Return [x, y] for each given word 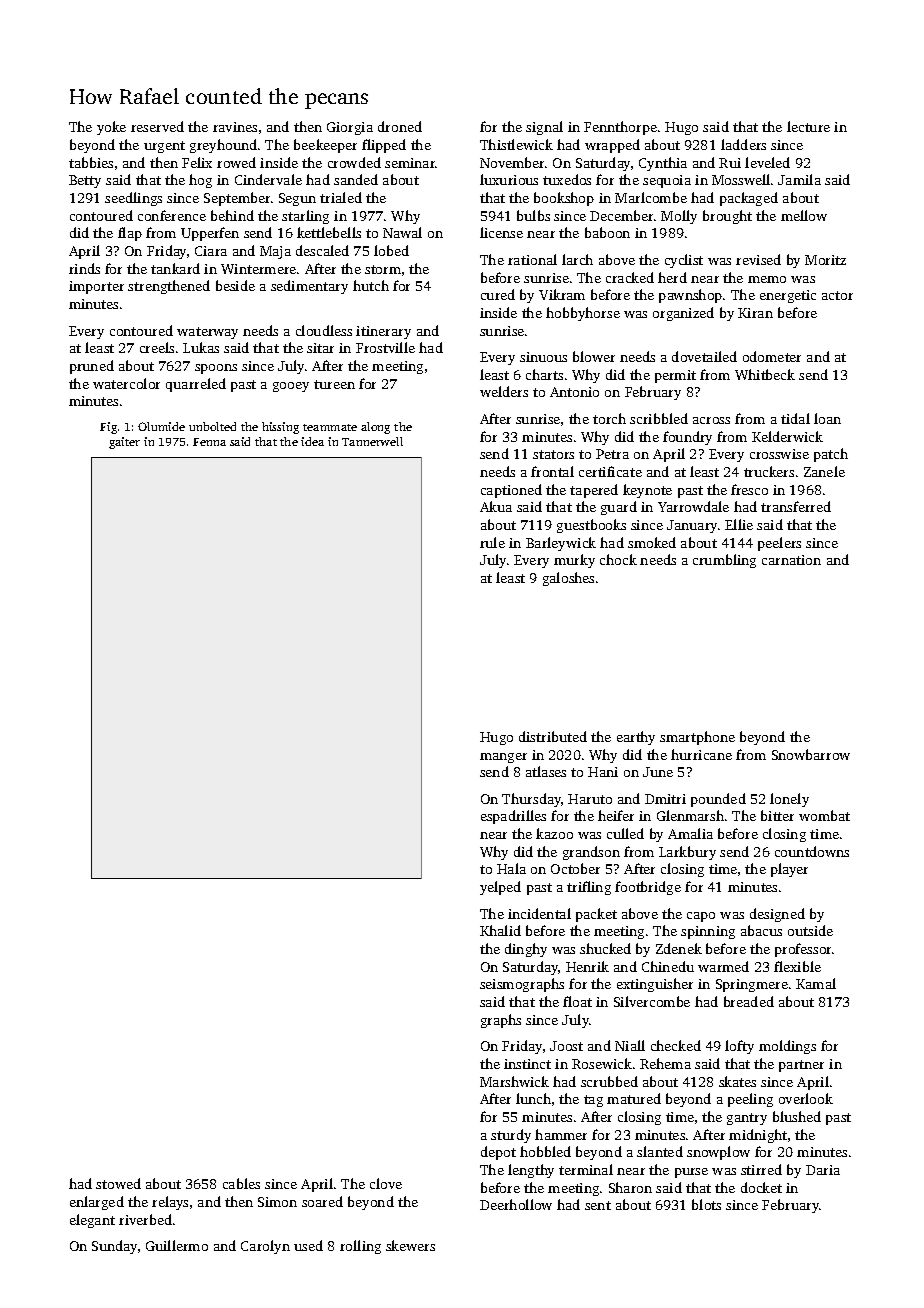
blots [706, 1204]
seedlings [133, 199]
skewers [410, 1245]
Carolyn [265, 1247]
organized [683, 314]
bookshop [564, 199]
